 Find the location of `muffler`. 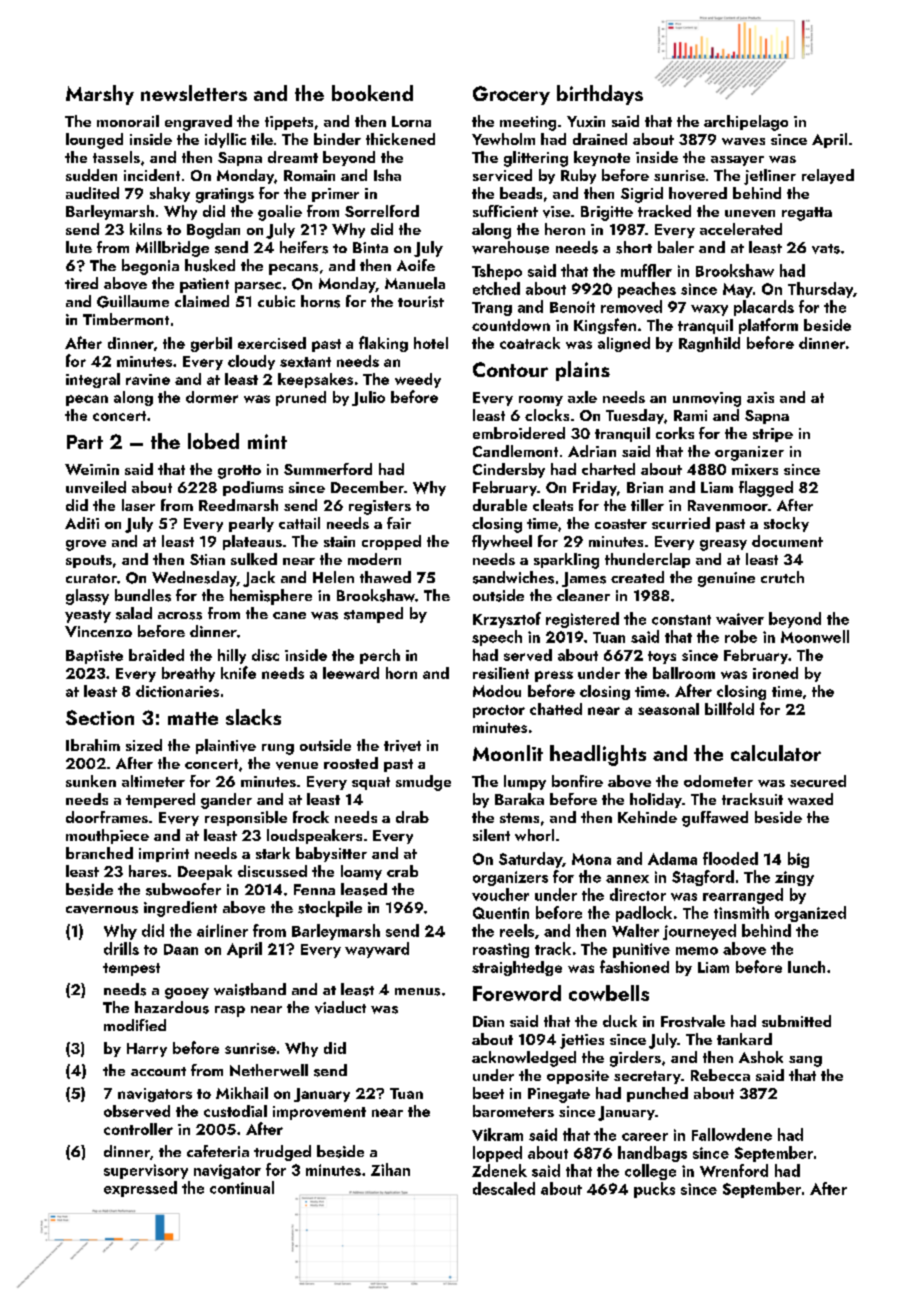

muffler is located at coordinates (646, 270).
